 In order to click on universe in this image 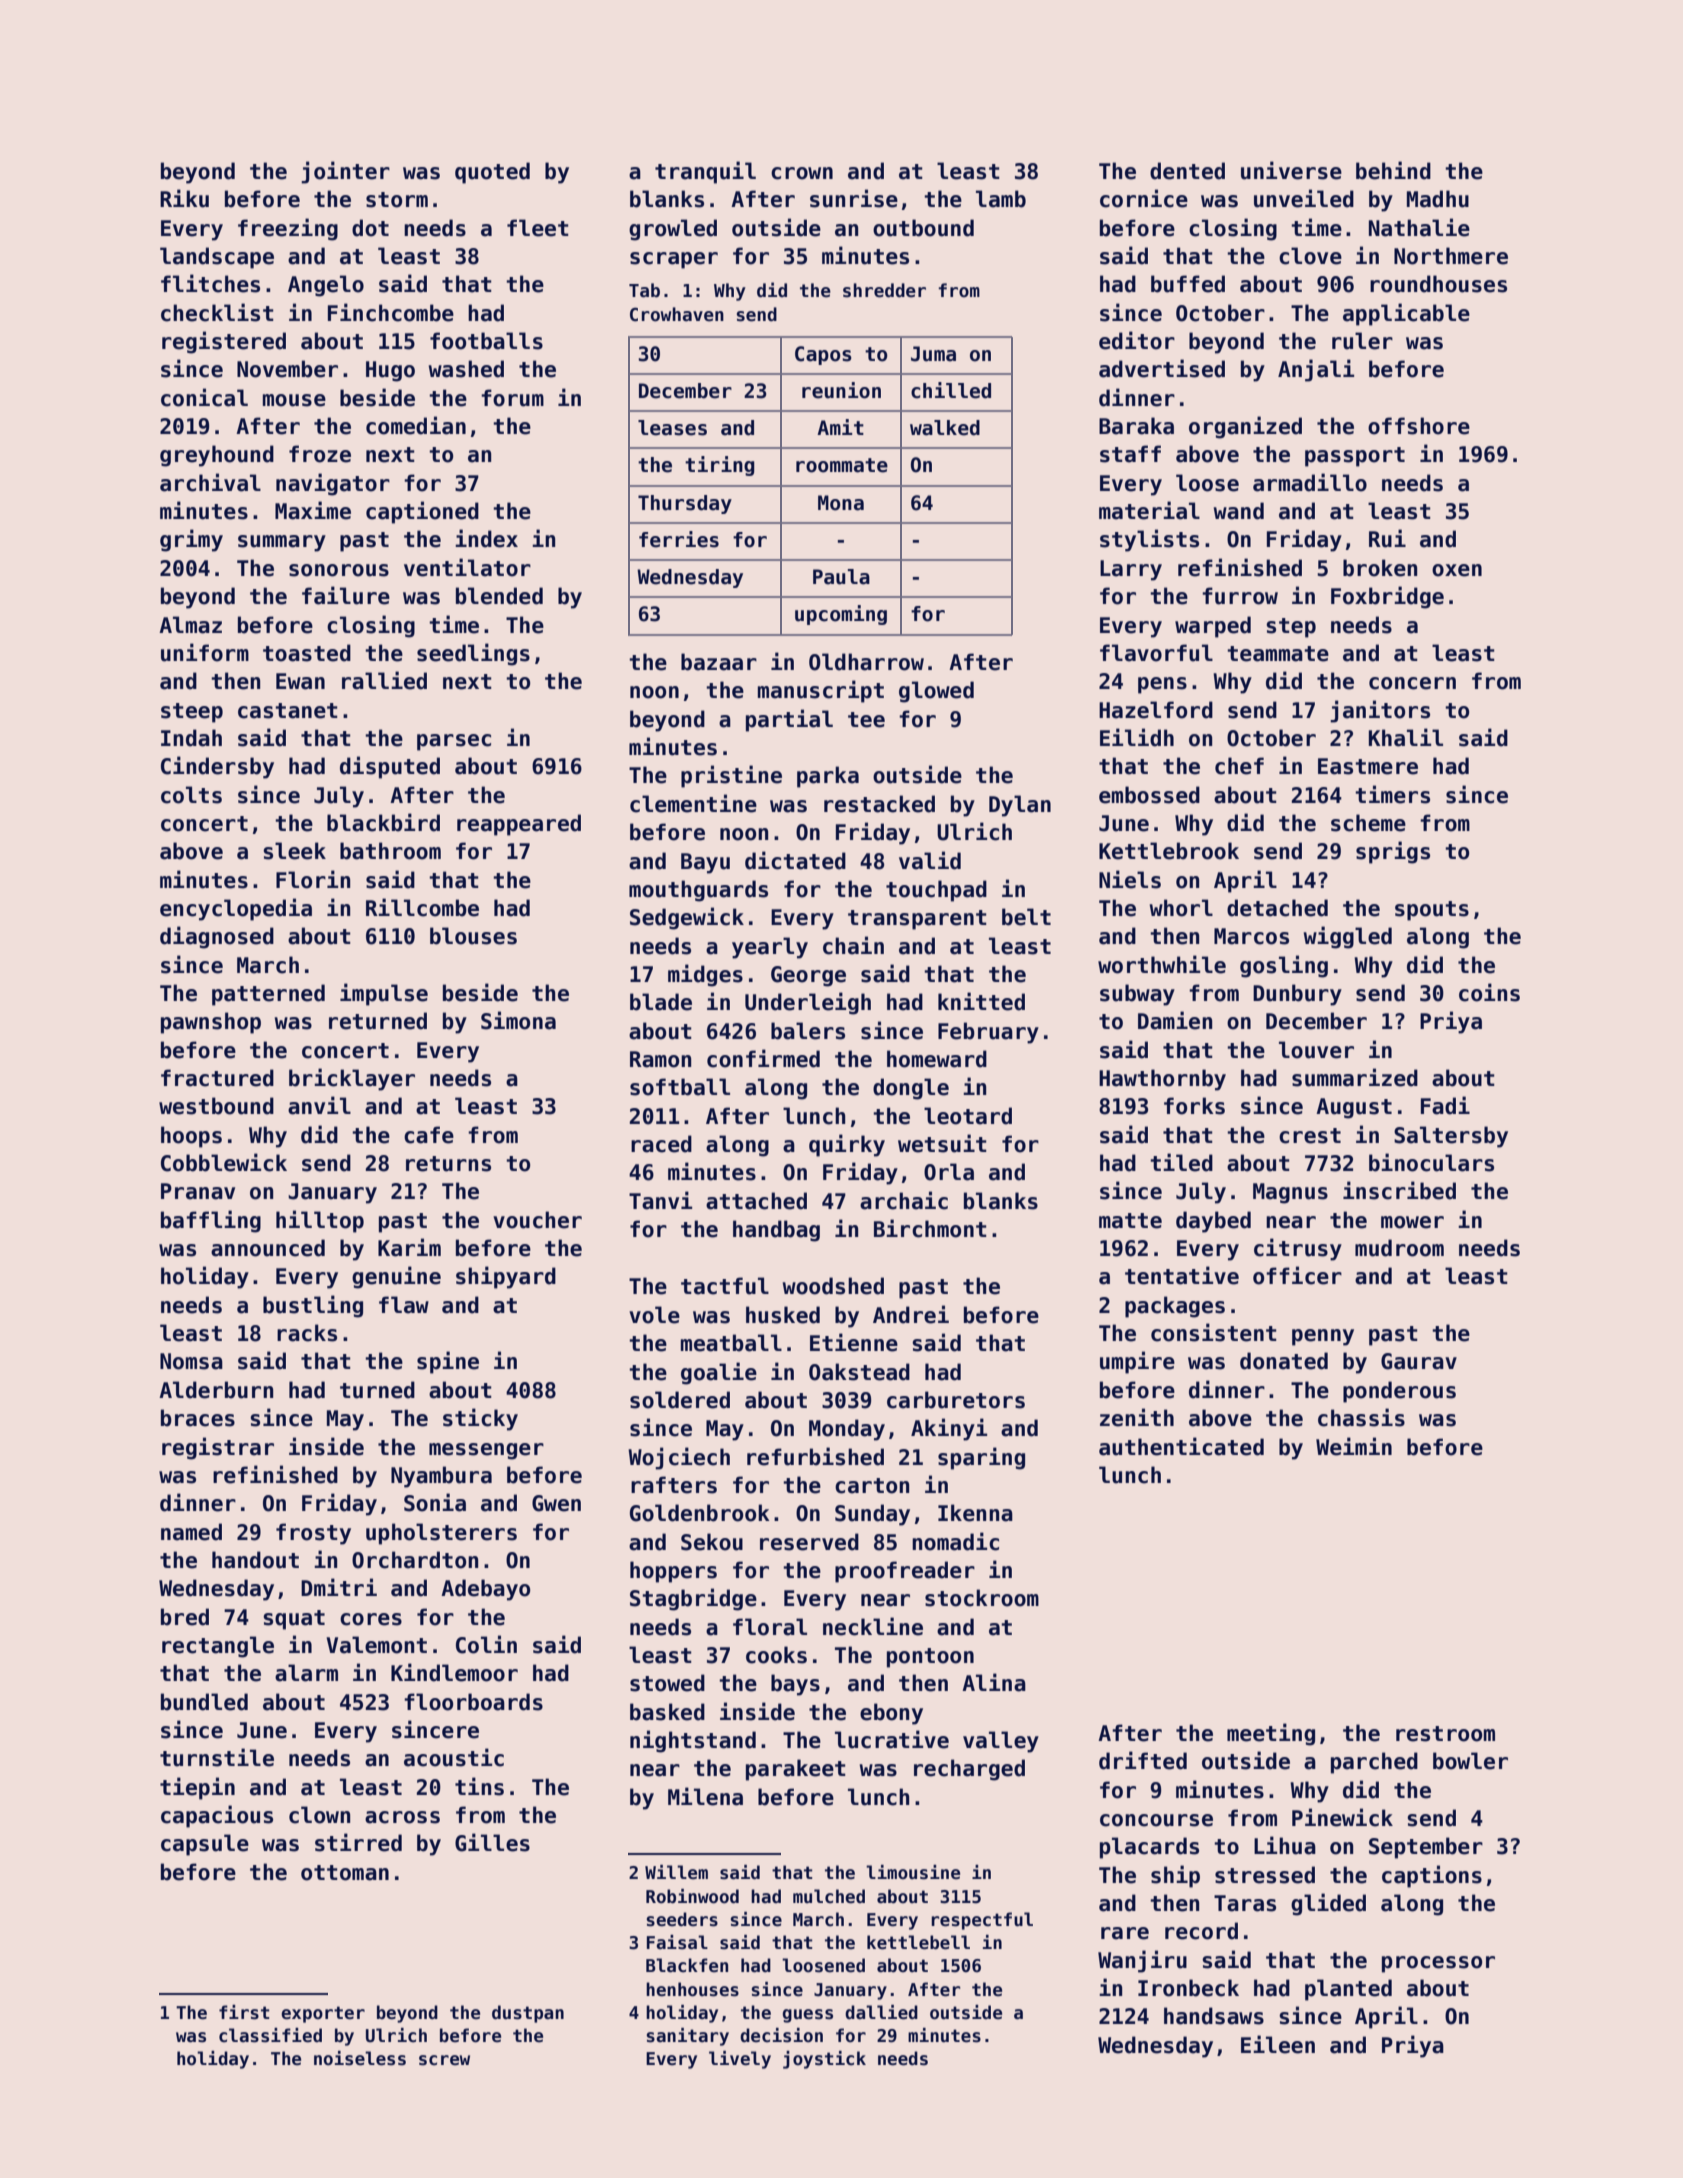, I will do `click(1291, 170)`.
